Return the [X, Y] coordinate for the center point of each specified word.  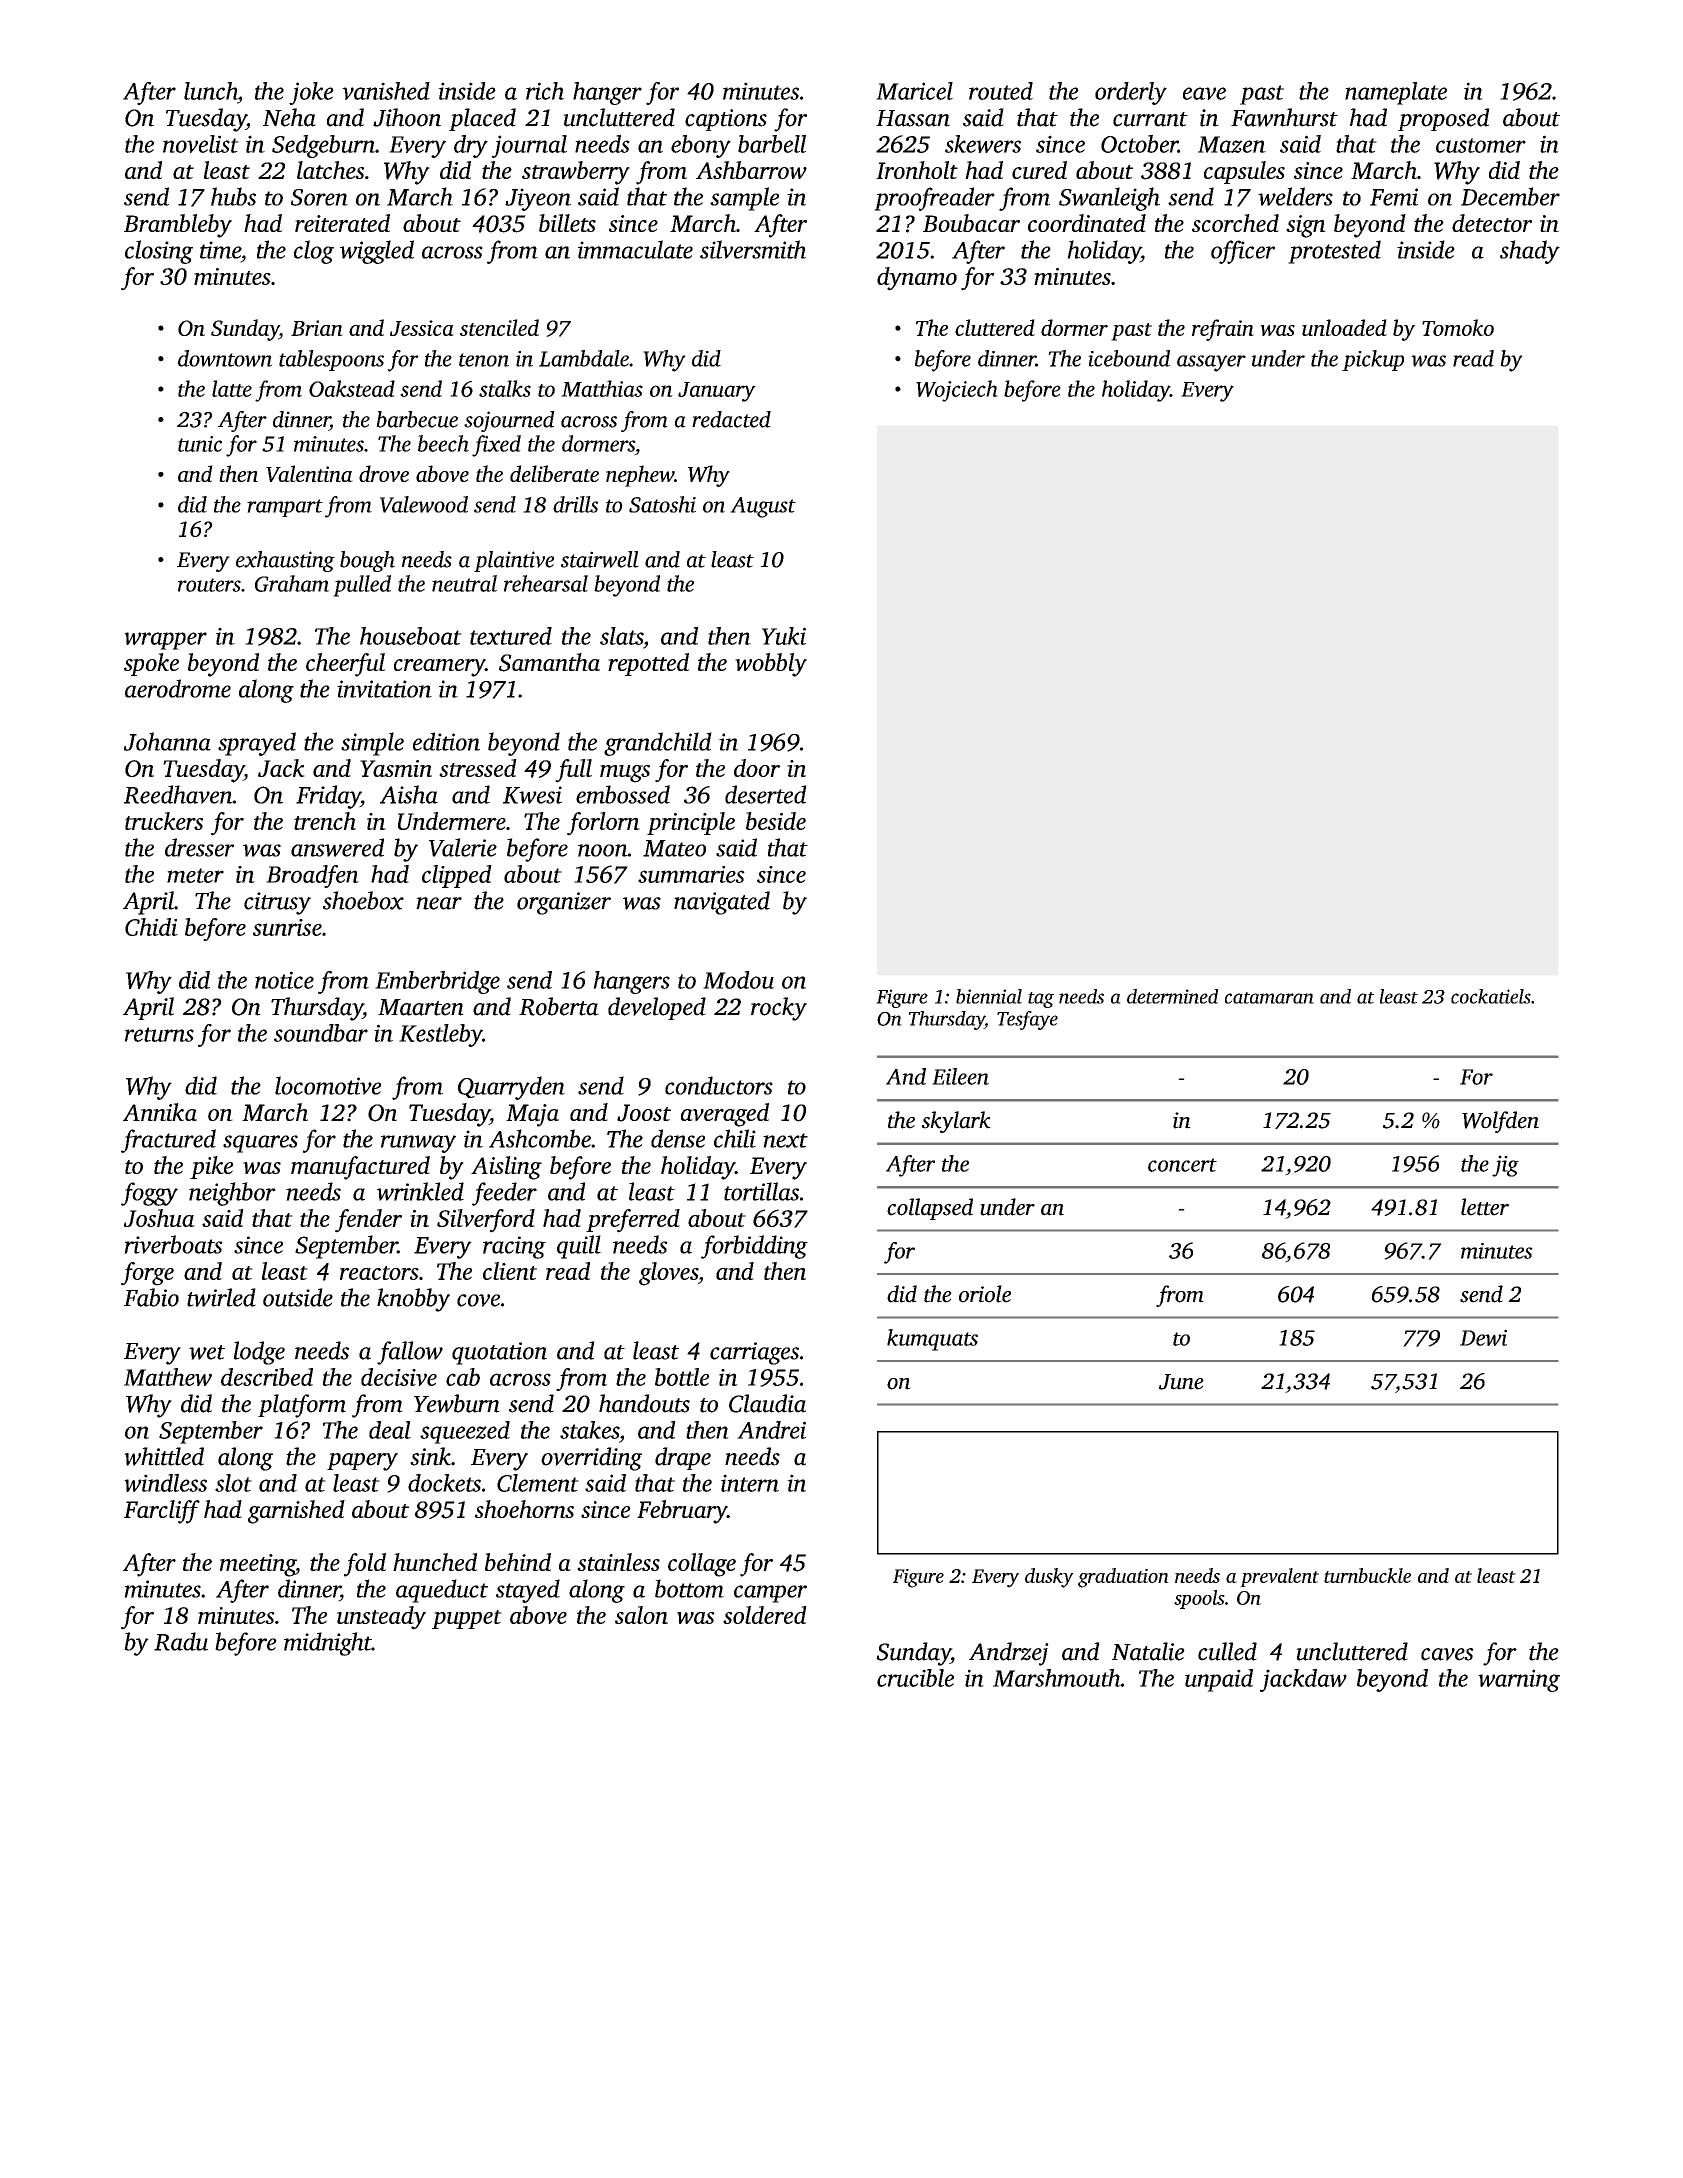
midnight [328, 1644]
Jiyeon [538, 199]
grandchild [658, 744]
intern [750, 1483]
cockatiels [1491, 996]
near [439, 903]
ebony [701, 146]
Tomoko [1458, 327]
